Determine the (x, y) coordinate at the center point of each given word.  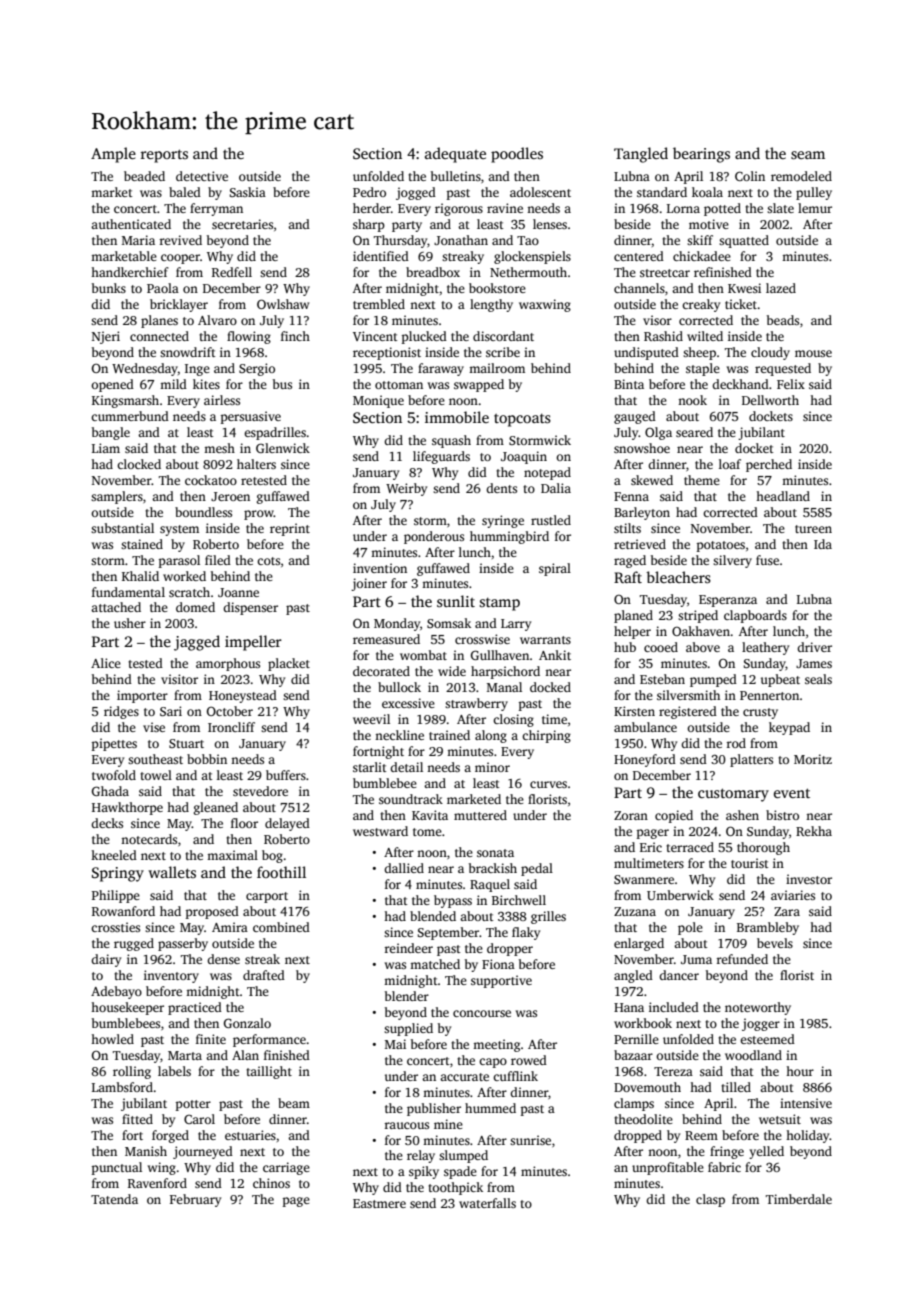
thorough (763, 848)
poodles (517, 155)
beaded (144, 176)
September (448, 933)
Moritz (813, 759)
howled (112, 1039)
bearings (701, 155)
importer (142, 696)
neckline (399, 735)
